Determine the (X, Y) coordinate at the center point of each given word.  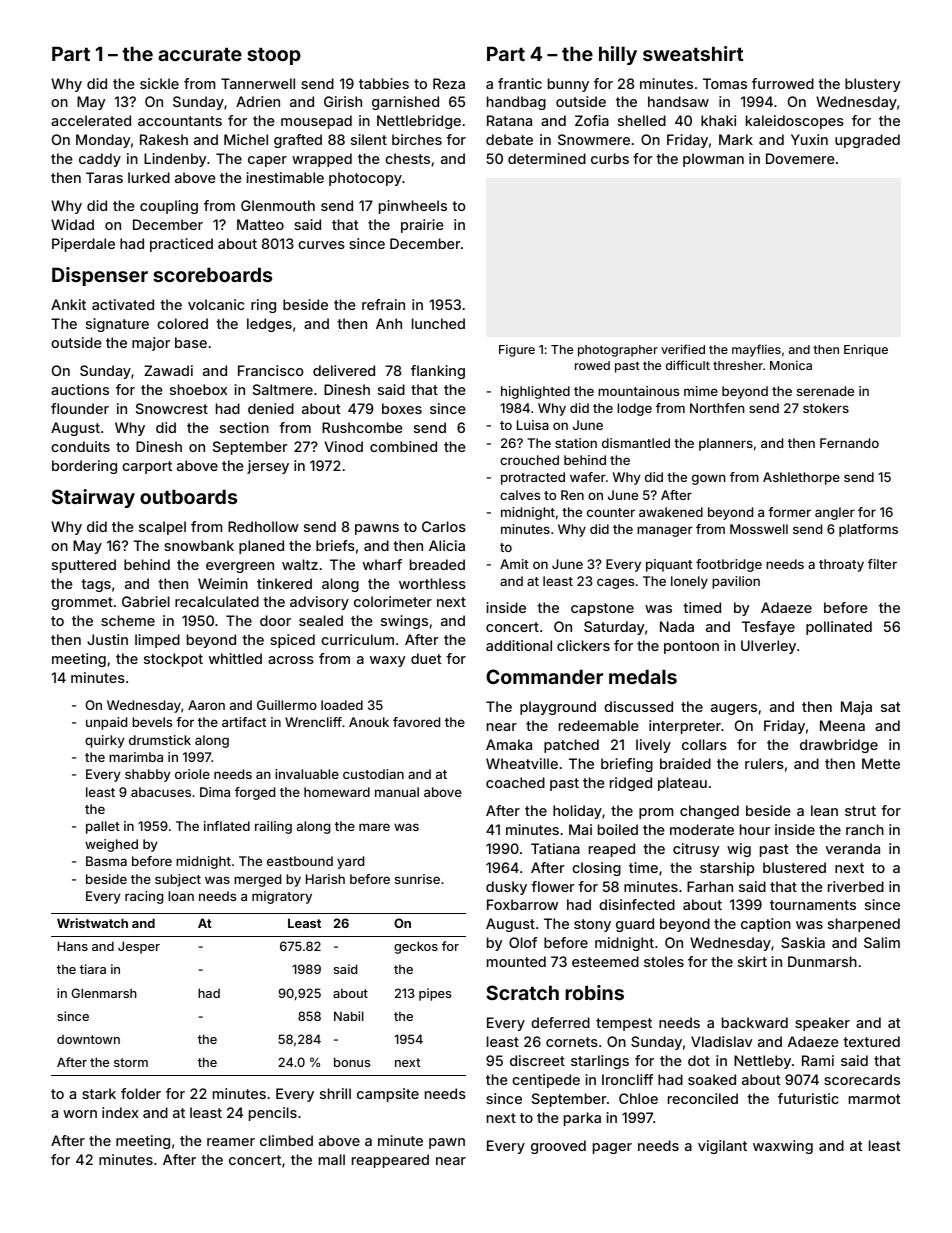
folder (141, 1093)
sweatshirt (693, 53)
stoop (274, 56)
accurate (200, 54)
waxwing (783, 1147)
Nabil (349, 1016)
